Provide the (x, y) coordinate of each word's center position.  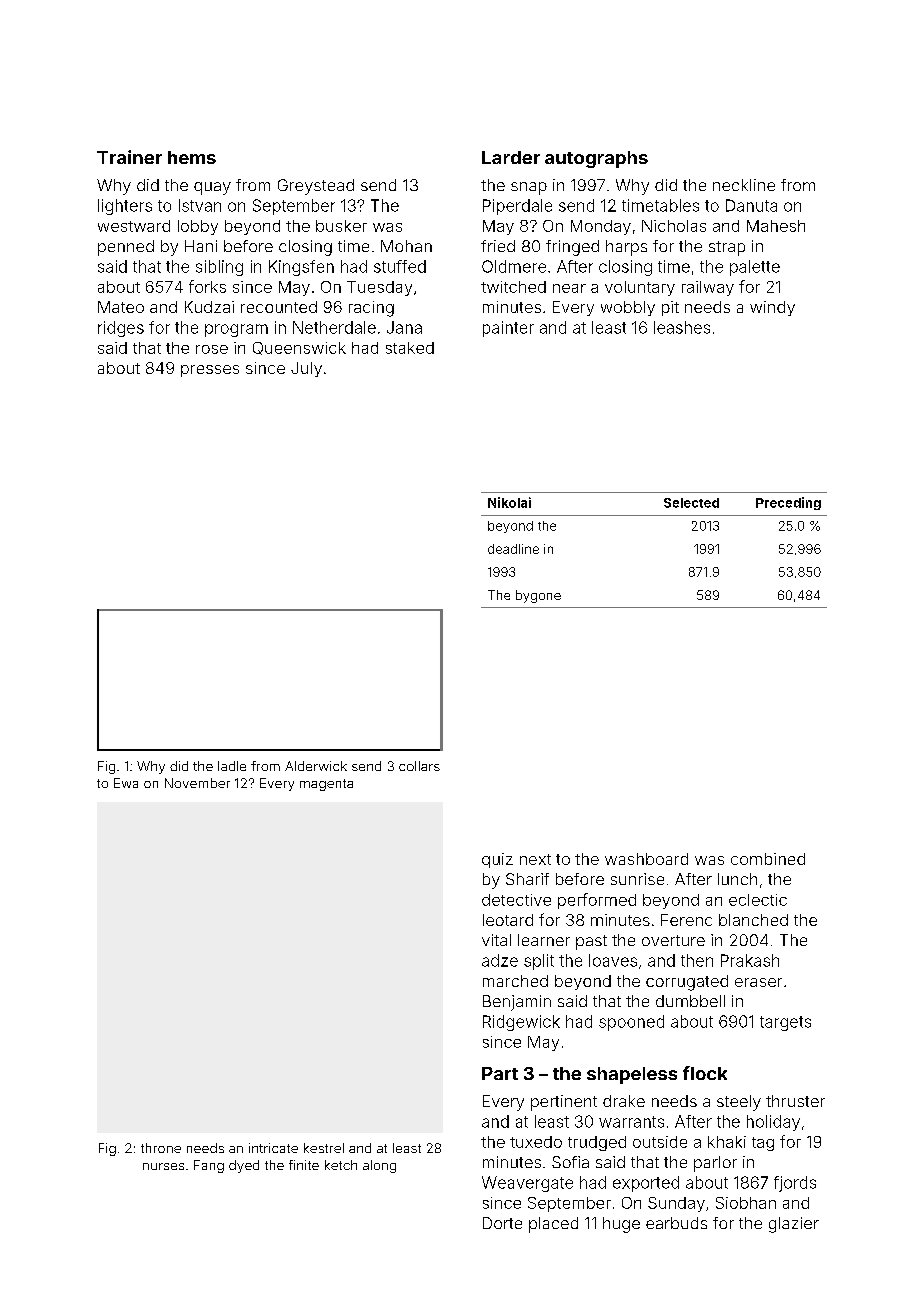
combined (768, 859)
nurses (163, 1166)
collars (419, 766)
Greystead (316, 187)
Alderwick (316, 766)
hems (192, 157)
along (379, 1166)
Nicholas (674, 226)
